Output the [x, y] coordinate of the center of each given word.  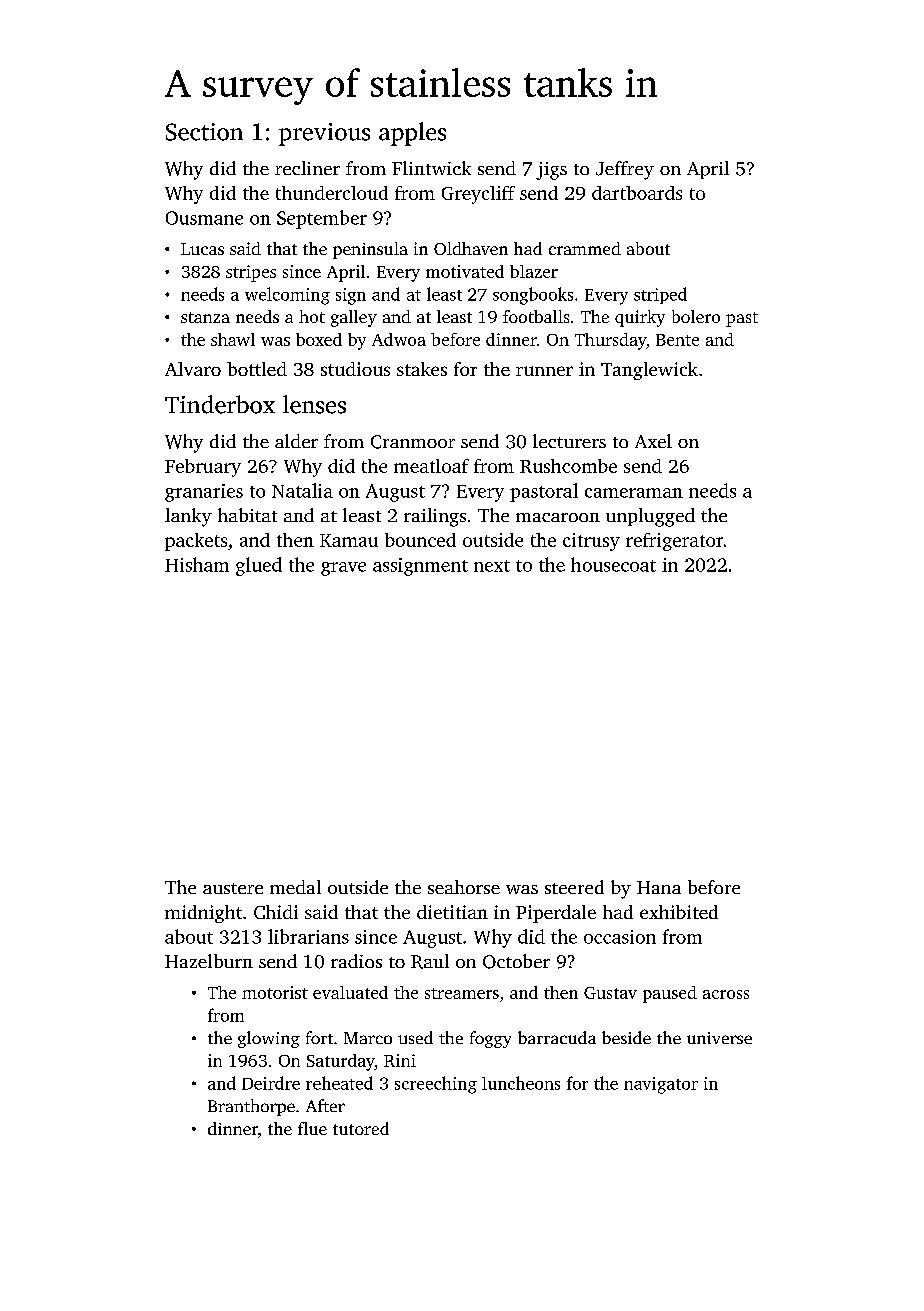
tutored [361, 1128]
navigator [661, 1085]
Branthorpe [251, 1107]
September [322, 219]
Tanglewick [649, 371]
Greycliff [478, 195]
